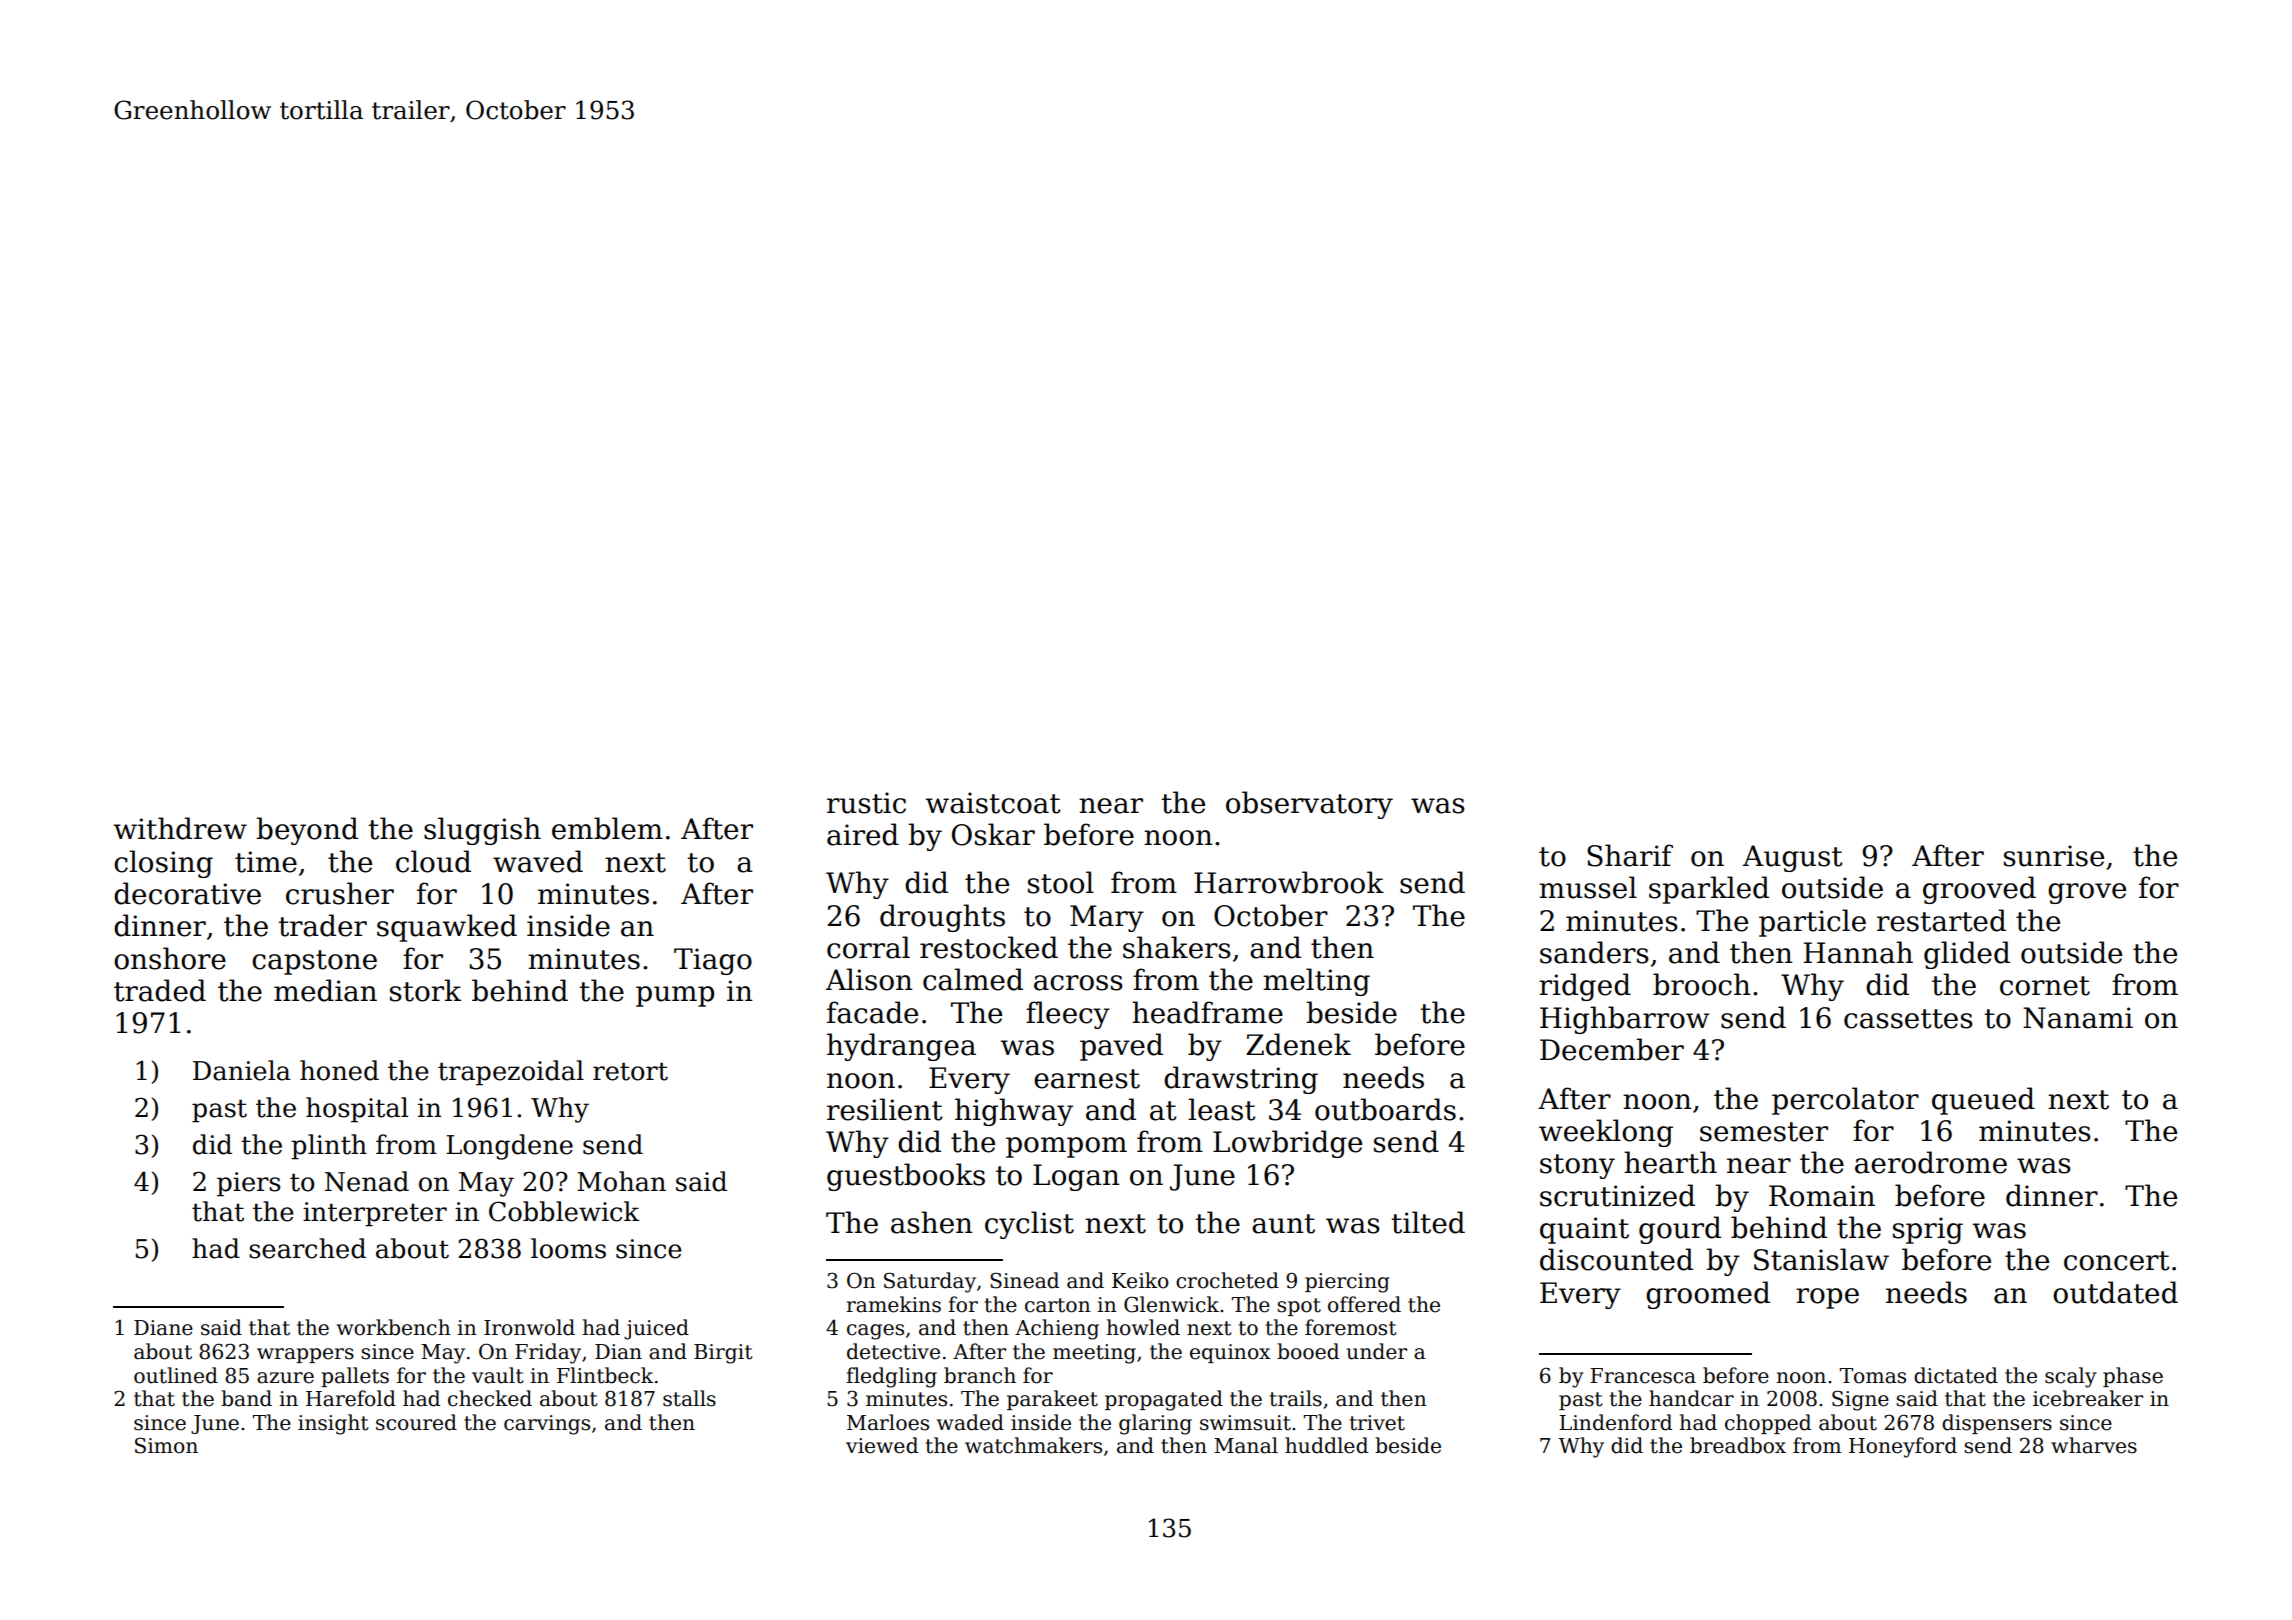 The height and width of the image is (1620, 2292). What do you see at coordinates (2078, 1018) in the image?
I see `Nanami` at bounding box center [2078, 1018].
